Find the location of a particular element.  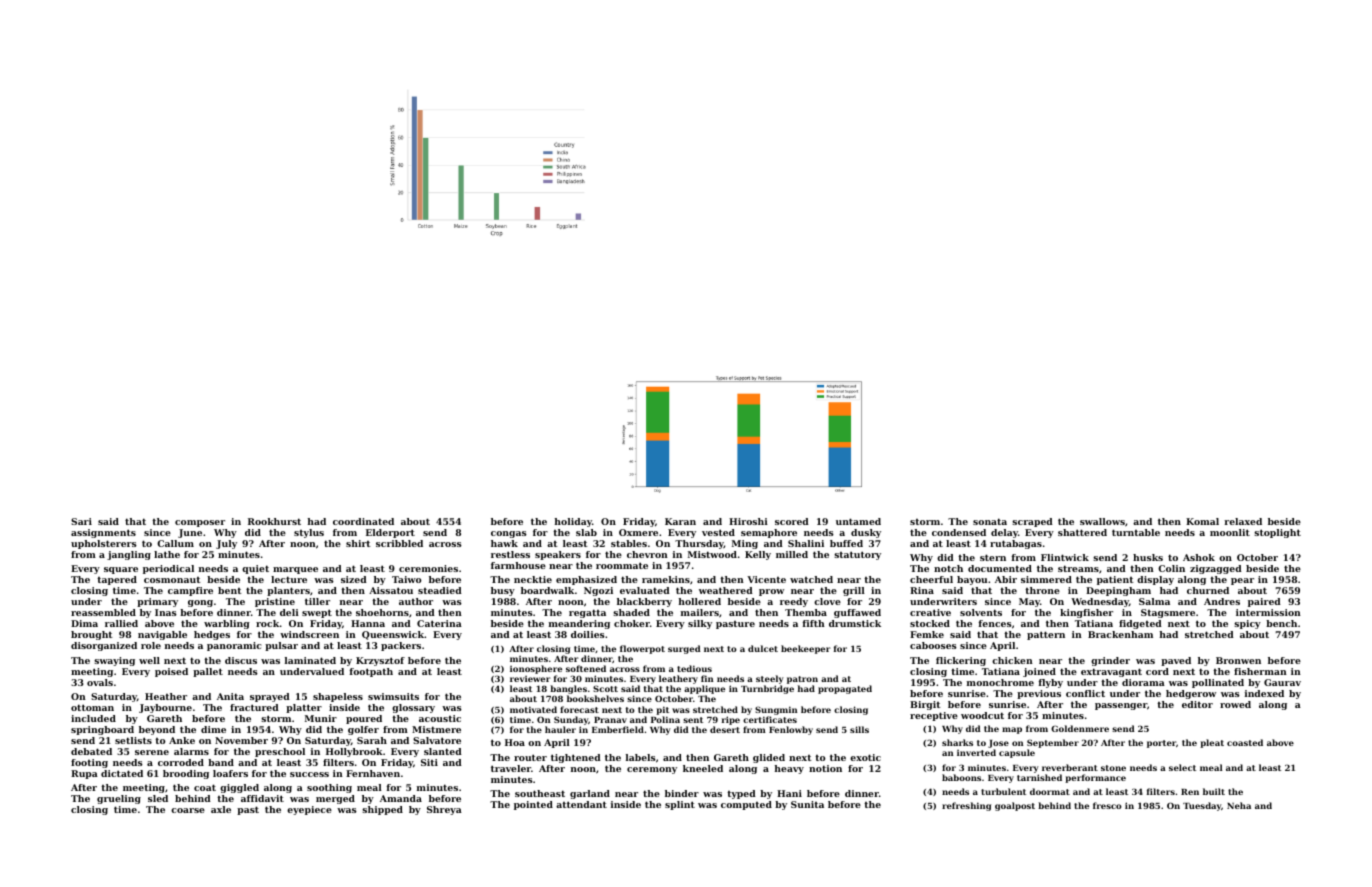

coasted is located at coordinates (1245, 742).
